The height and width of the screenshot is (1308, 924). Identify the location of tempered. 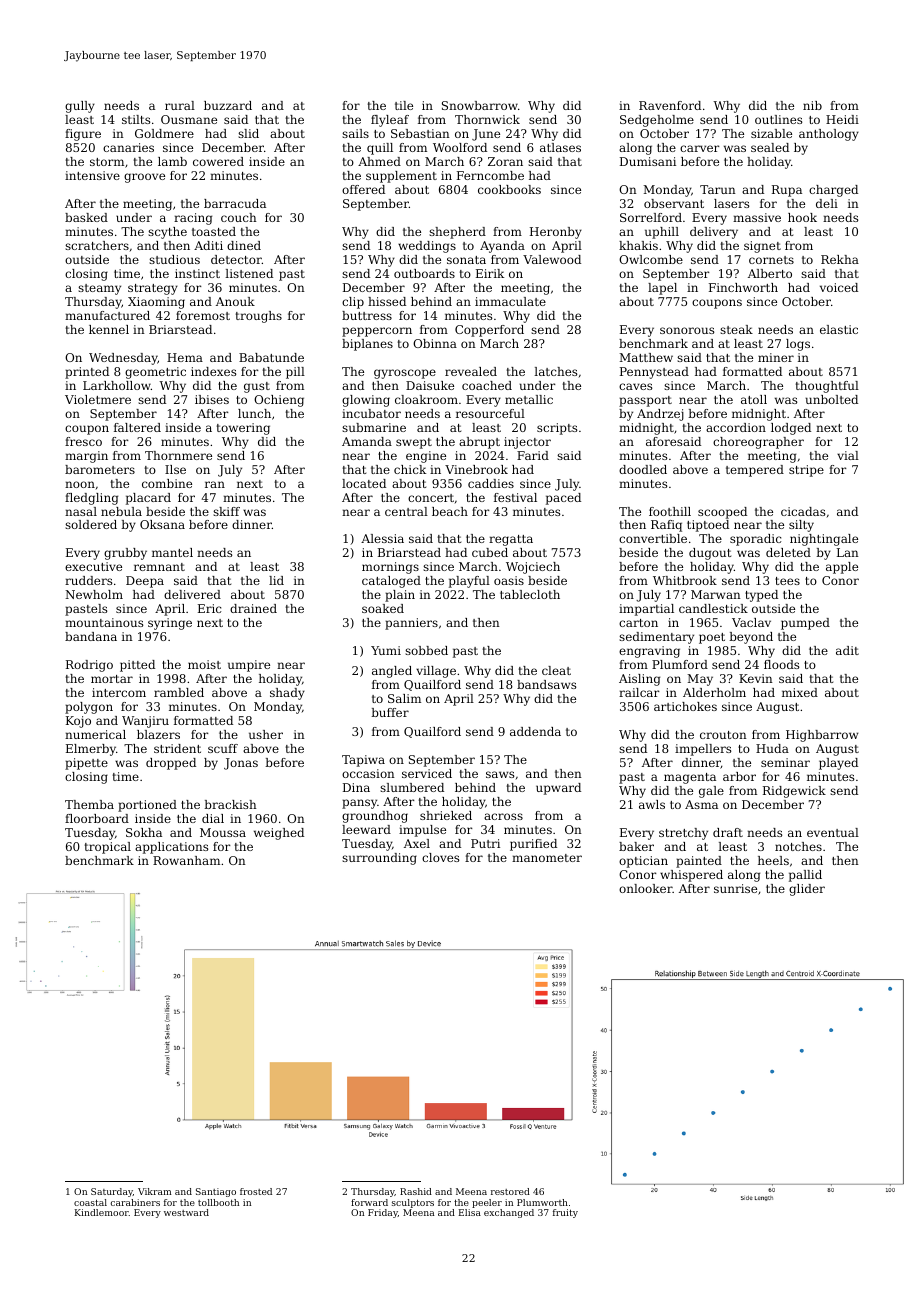
(755, 471).
